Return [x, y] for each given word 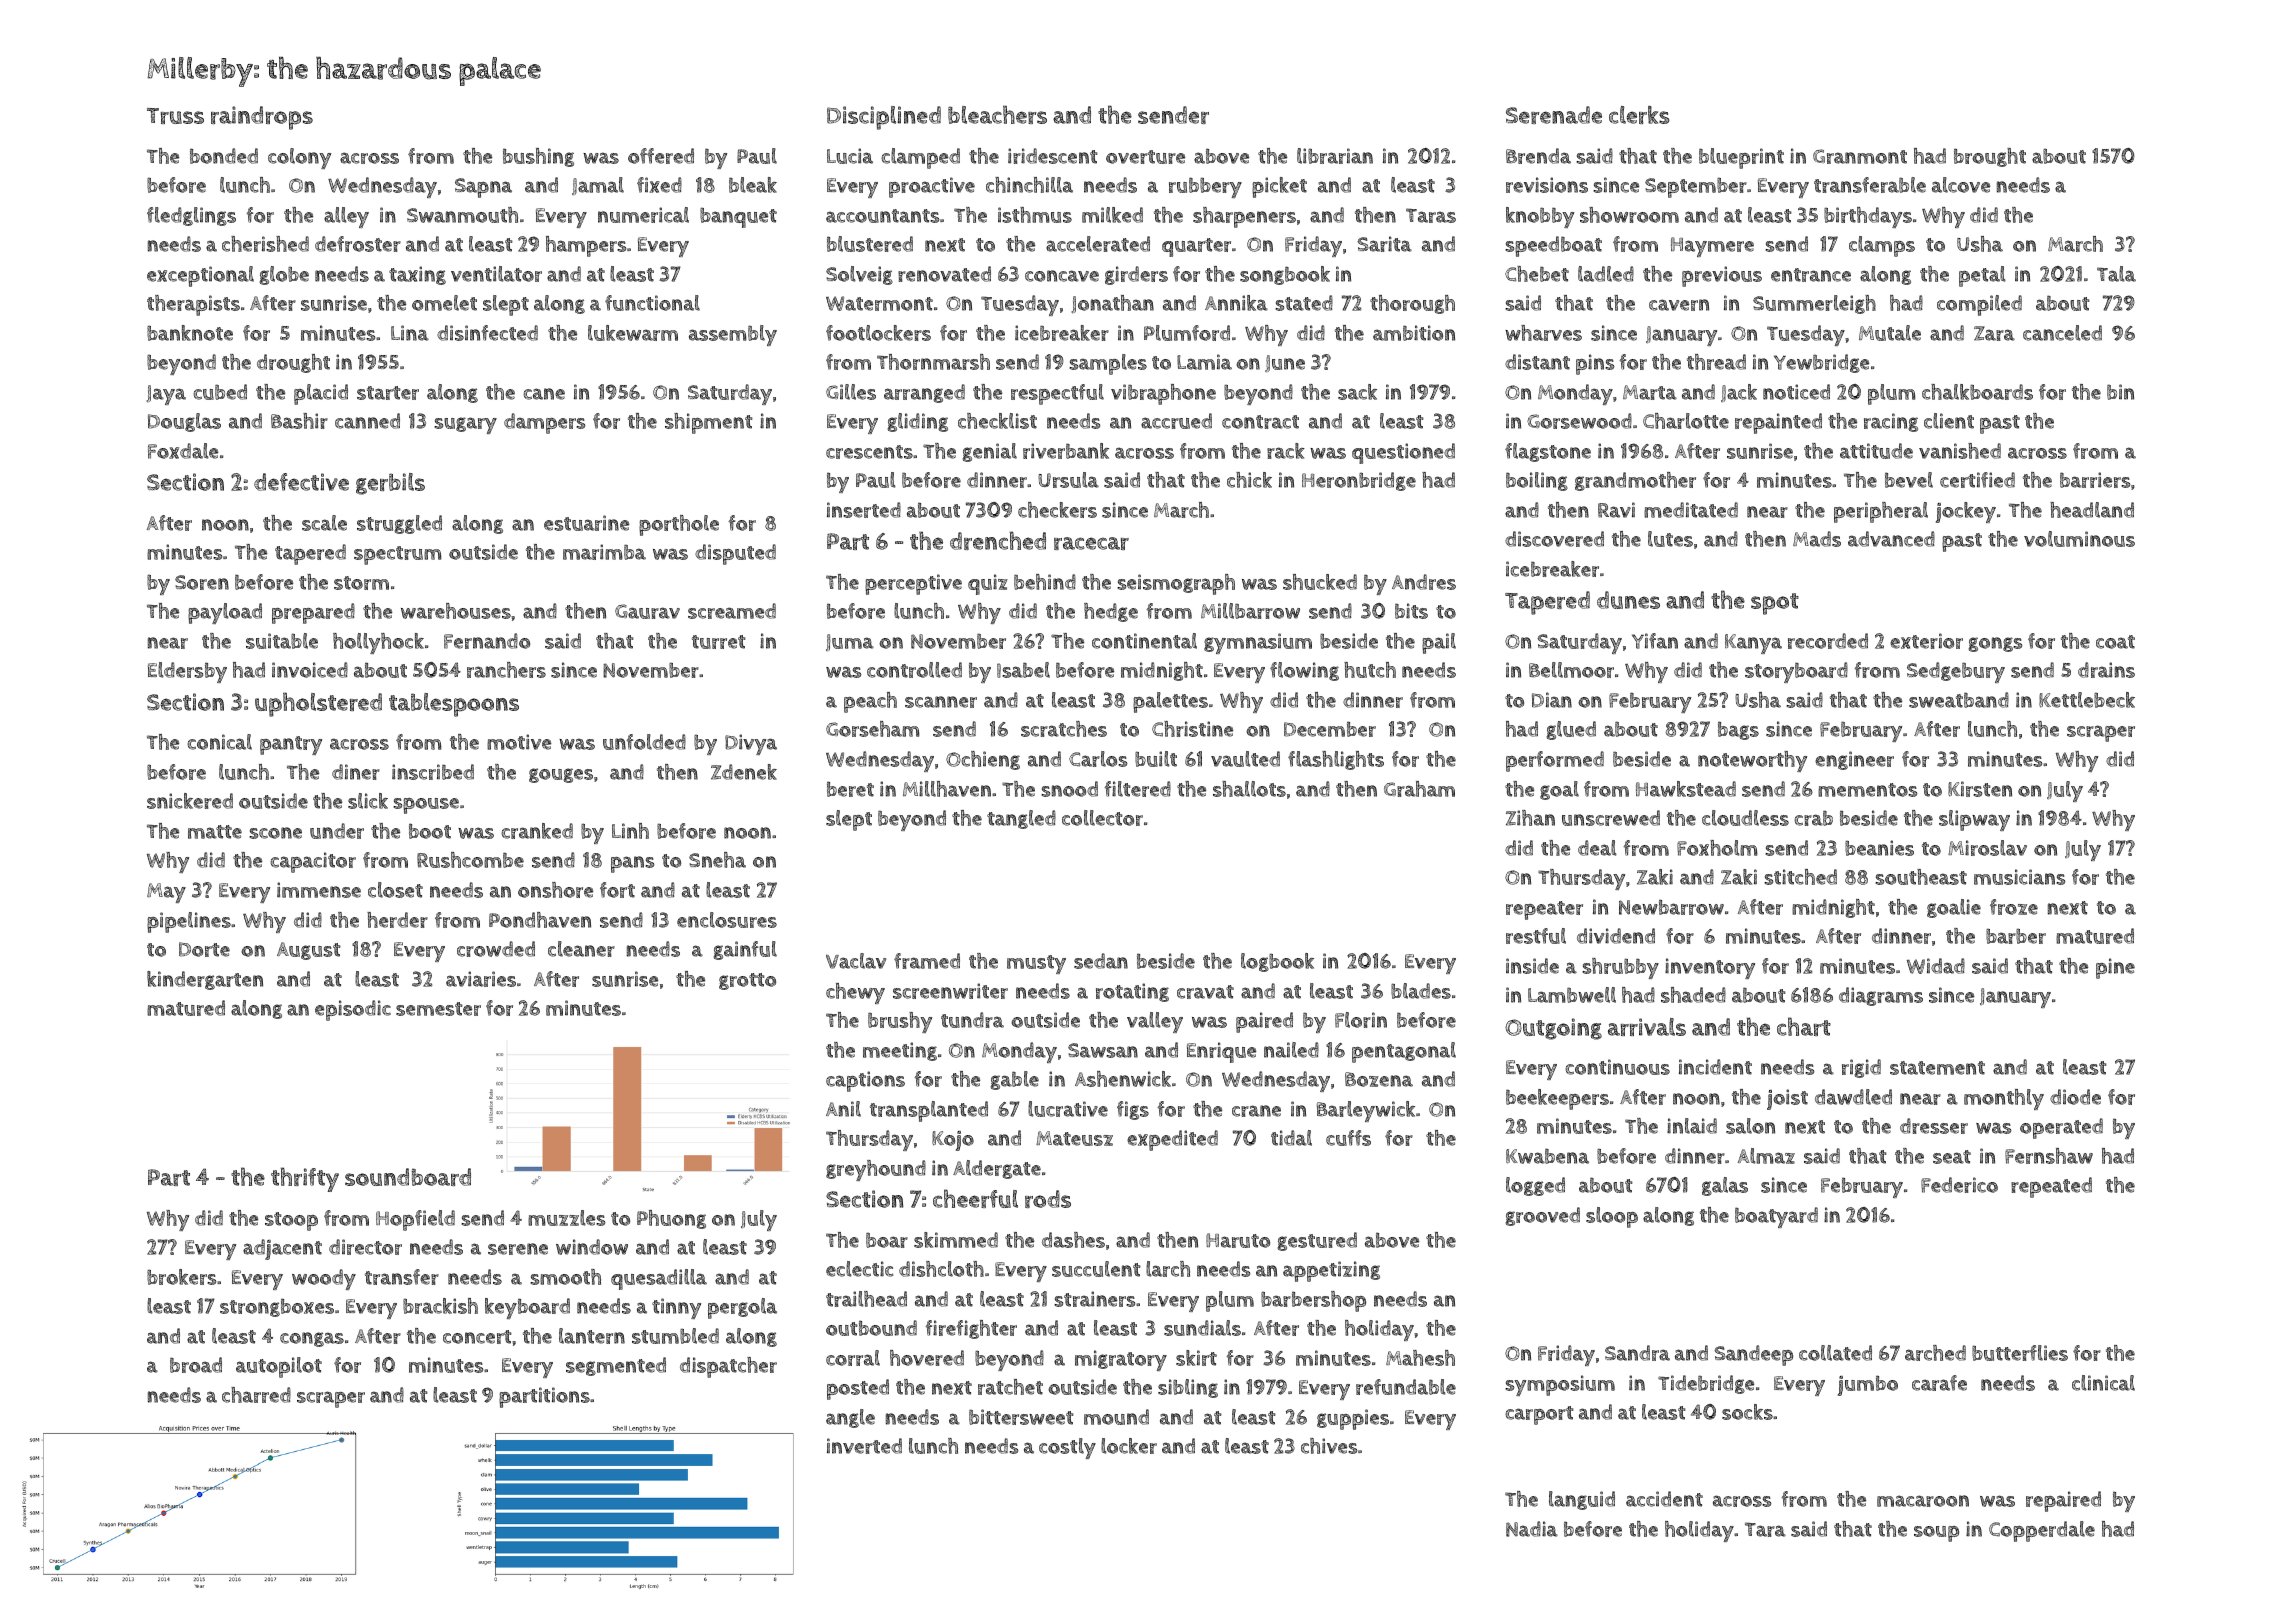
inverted [864, 1446]
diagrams [1881, 996]
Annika [1236, 303]
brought [1990, 157]
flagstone [1548, 452]
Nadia [1532, 1529]
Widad [1936, 966]
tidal [1291, 1138]
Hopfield [415, 1220]
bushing [538, 157]
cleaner [581, 949]
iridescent [1053, 156]
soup [1936, 1534]
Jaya [166, 395]
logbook [1277, 962]
